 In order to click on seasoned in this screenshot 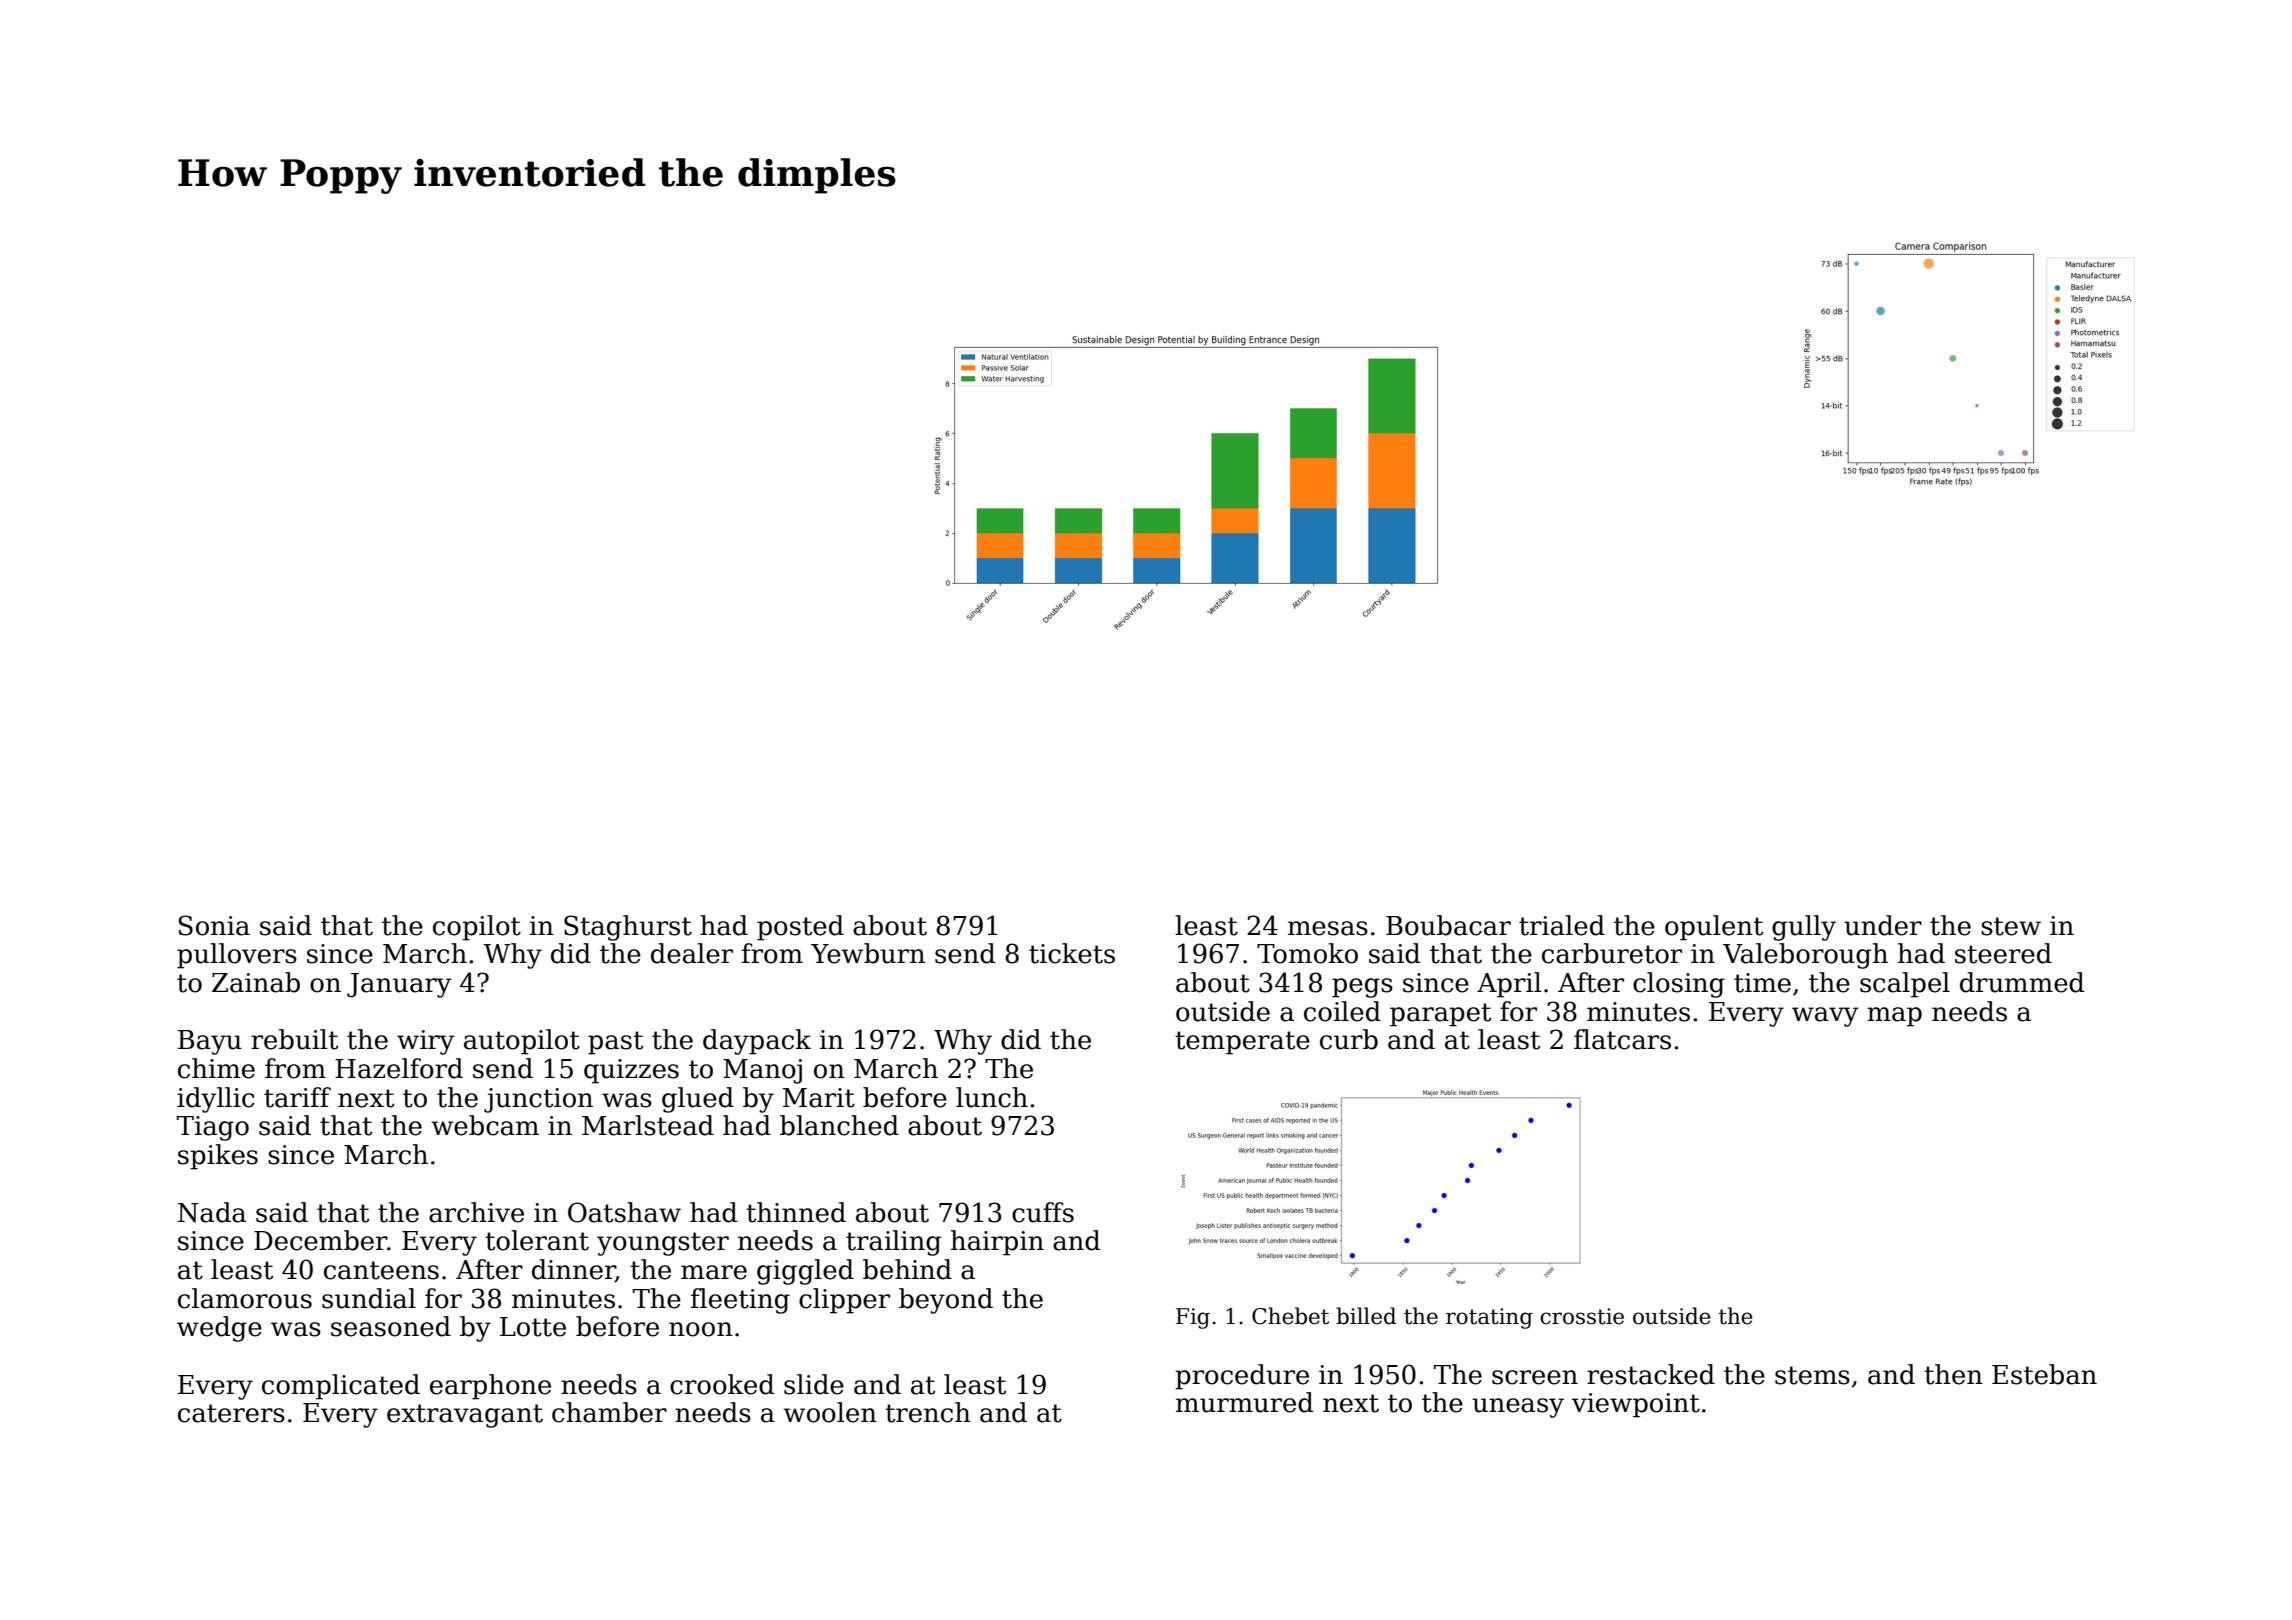, I will do `click(391, 1326)`.
